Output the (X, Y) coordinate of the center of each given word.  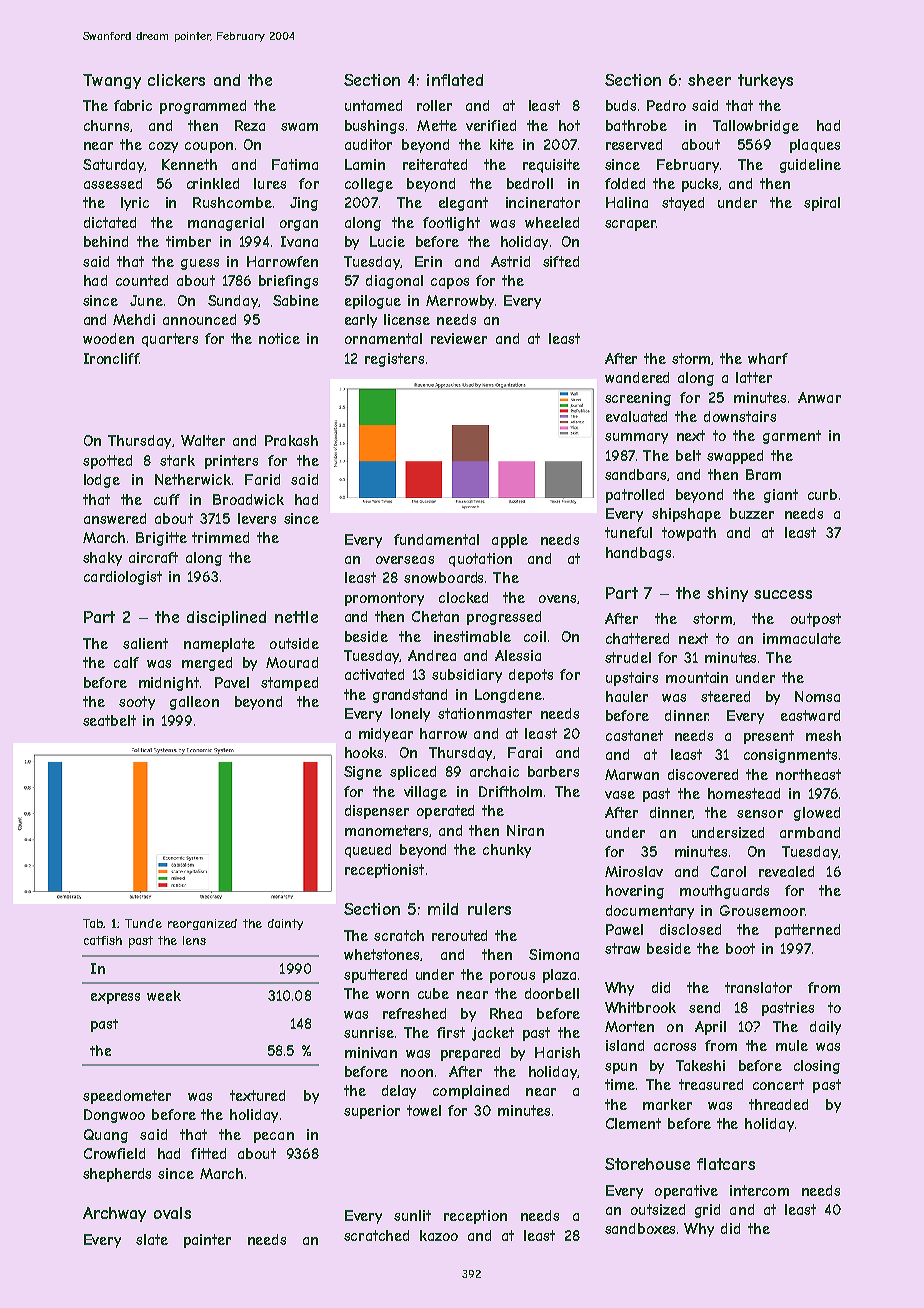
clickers (176, 80)
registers (394, 360)
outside (294, 643)
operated (445, 812)
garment (792, 437)
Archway (114, 1214)
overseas (405, 560)
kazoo (439, 1235)
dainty (285, 924)
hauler (627, 696)
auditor (368, 144)
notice (279, 338)
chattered (637, 638)
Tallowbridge (756, 127)
